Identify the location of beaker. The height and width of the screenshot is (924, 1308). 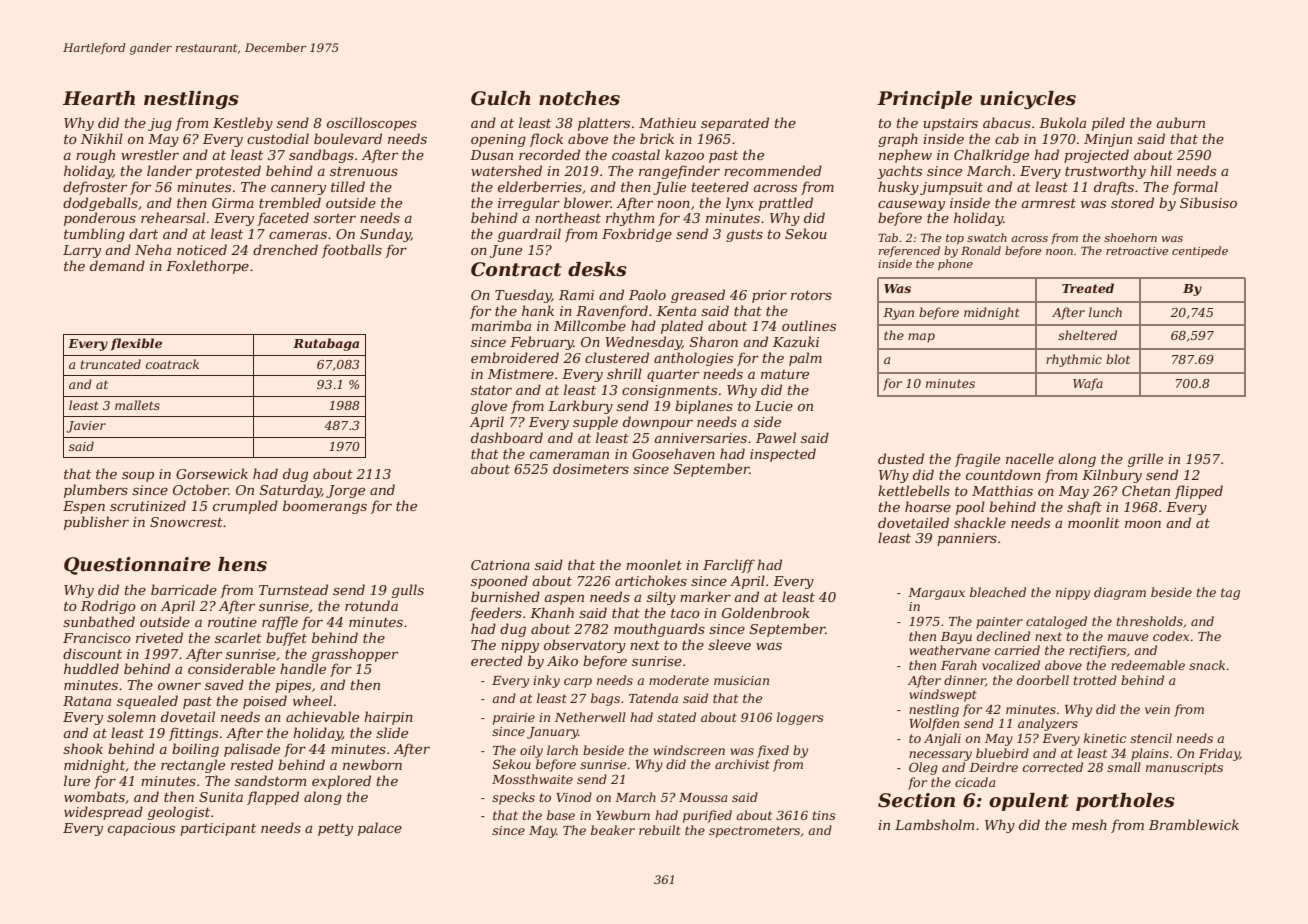
(613, 830).
